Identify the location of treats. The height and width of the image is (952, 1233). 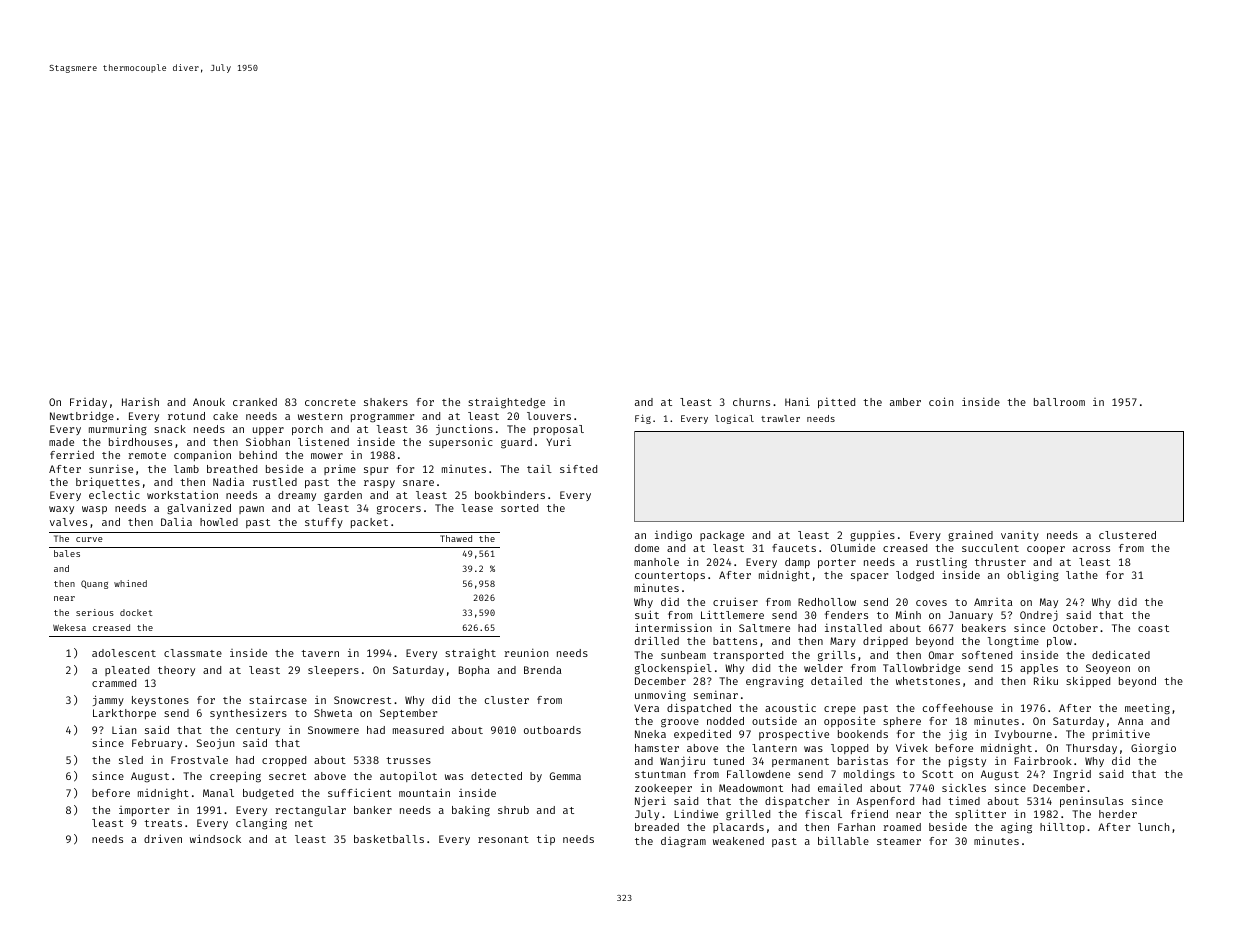
(163, 823).
